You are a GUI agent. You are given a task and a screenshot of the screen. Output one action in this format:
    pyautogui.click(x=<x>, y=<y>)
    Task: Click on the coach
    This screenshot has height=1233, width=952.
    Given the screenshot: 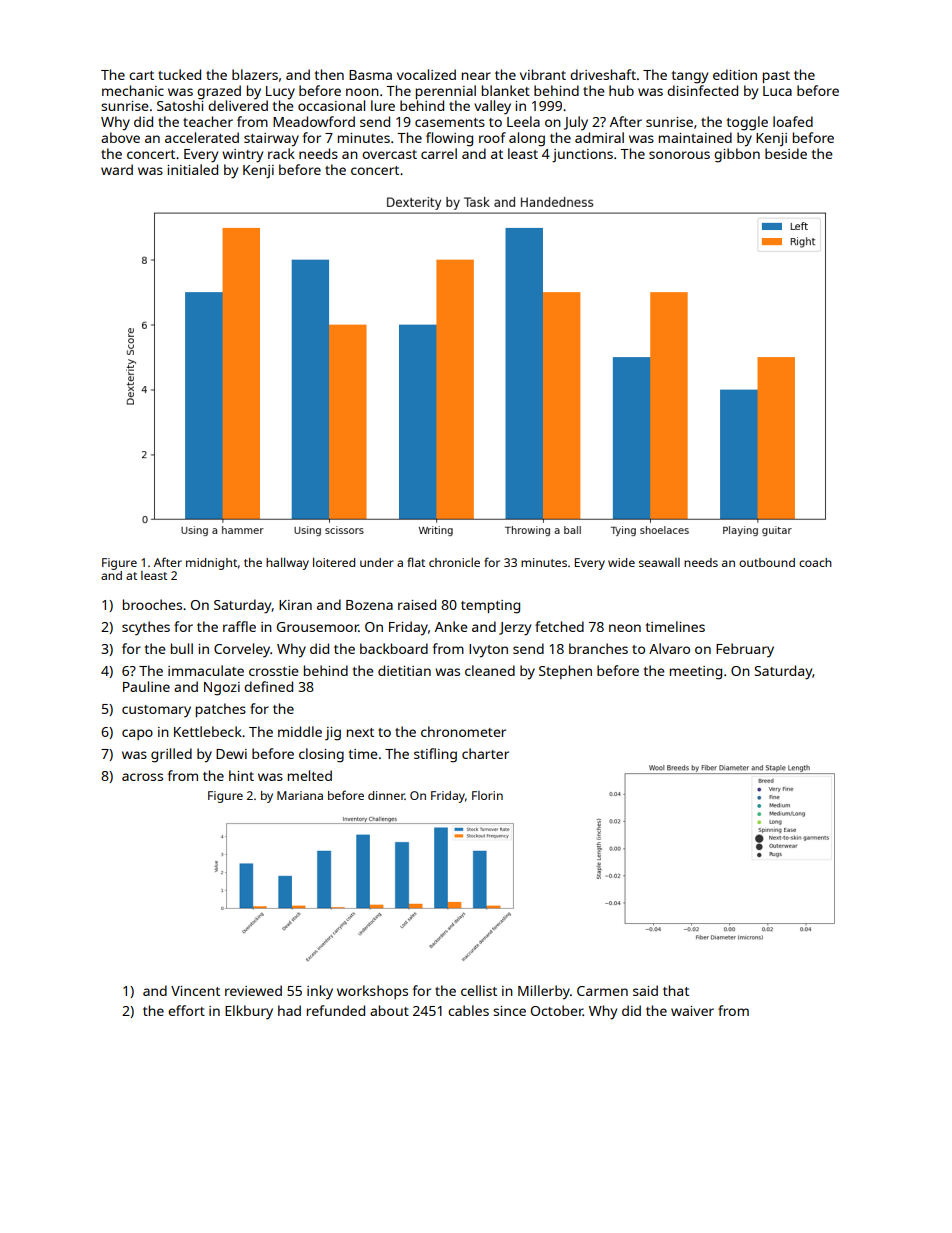 What is the action you would take?
    pyautogui.click(x=815, y=562)
